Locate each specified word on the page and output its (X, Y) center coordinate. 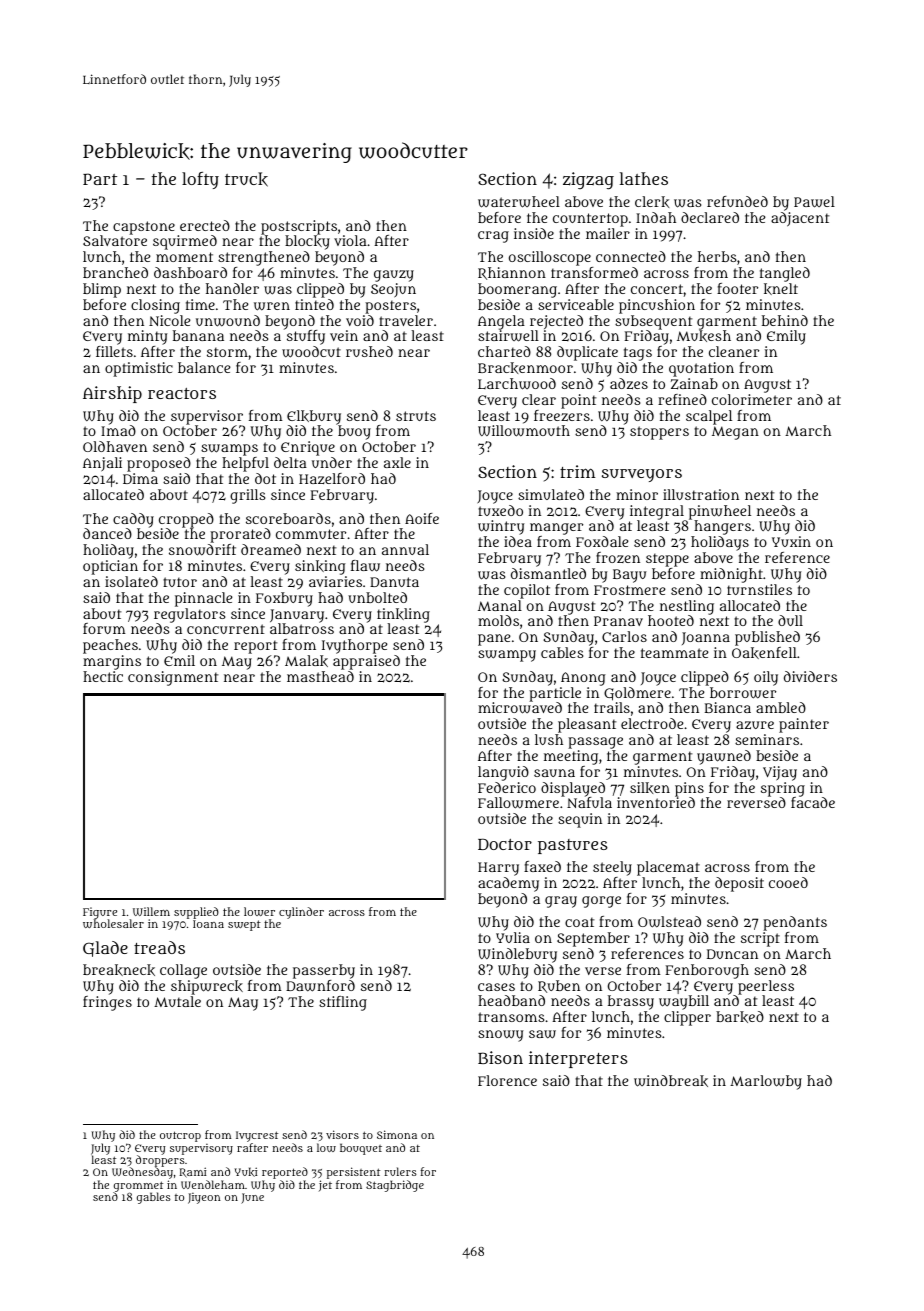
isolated (131, 581)
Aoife (422, 518)
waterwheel (519, 202)
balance (204, 367)
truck (246, 179)
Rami (193, 1172)
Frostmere (629, 590)
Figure (100, 913)
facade (813, 802)
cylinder (301, 913)
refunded (737, 201)
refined (682, 399)
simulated (551, 494)
